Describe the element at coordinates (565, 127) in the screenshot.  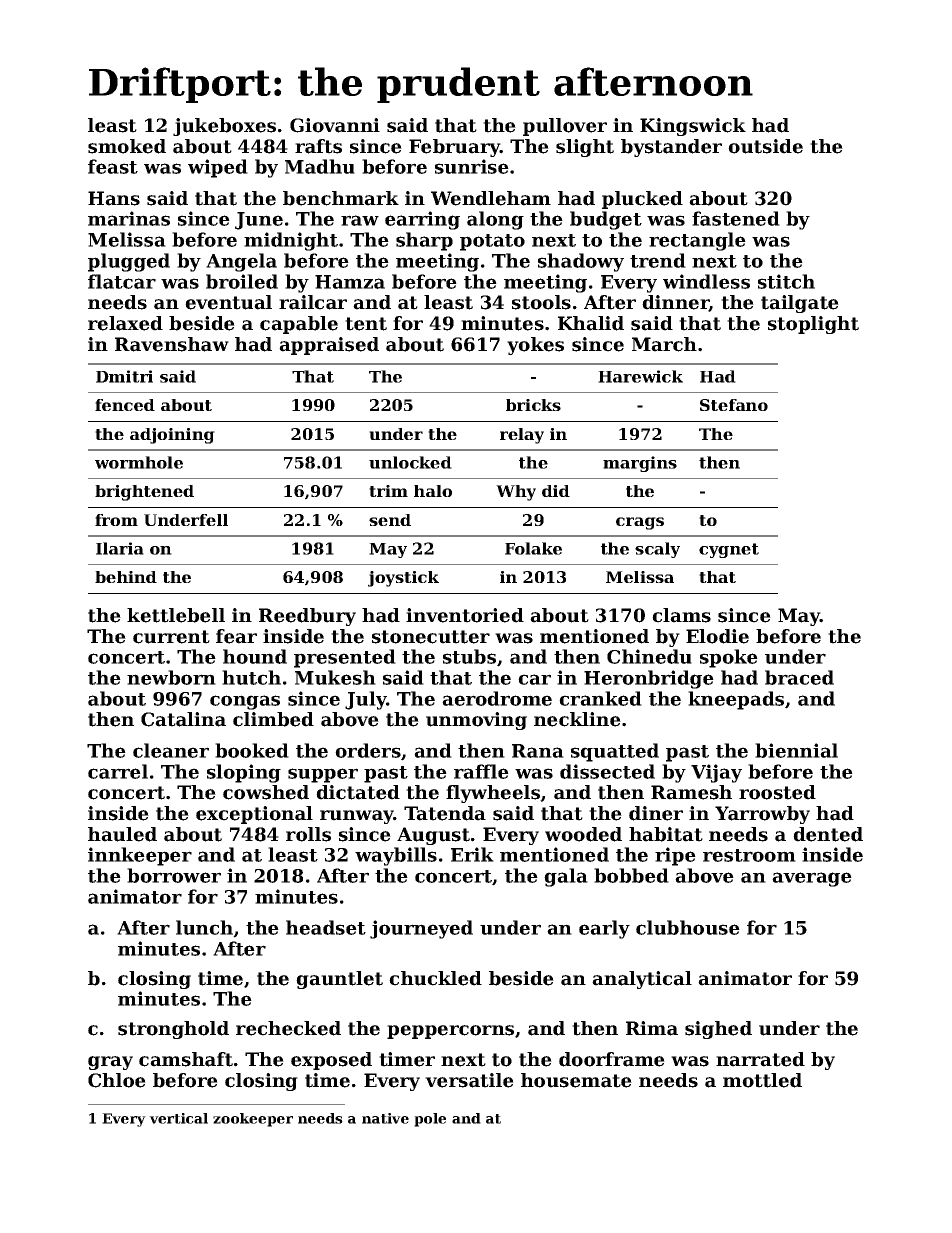
I see `pullover` at that location.
